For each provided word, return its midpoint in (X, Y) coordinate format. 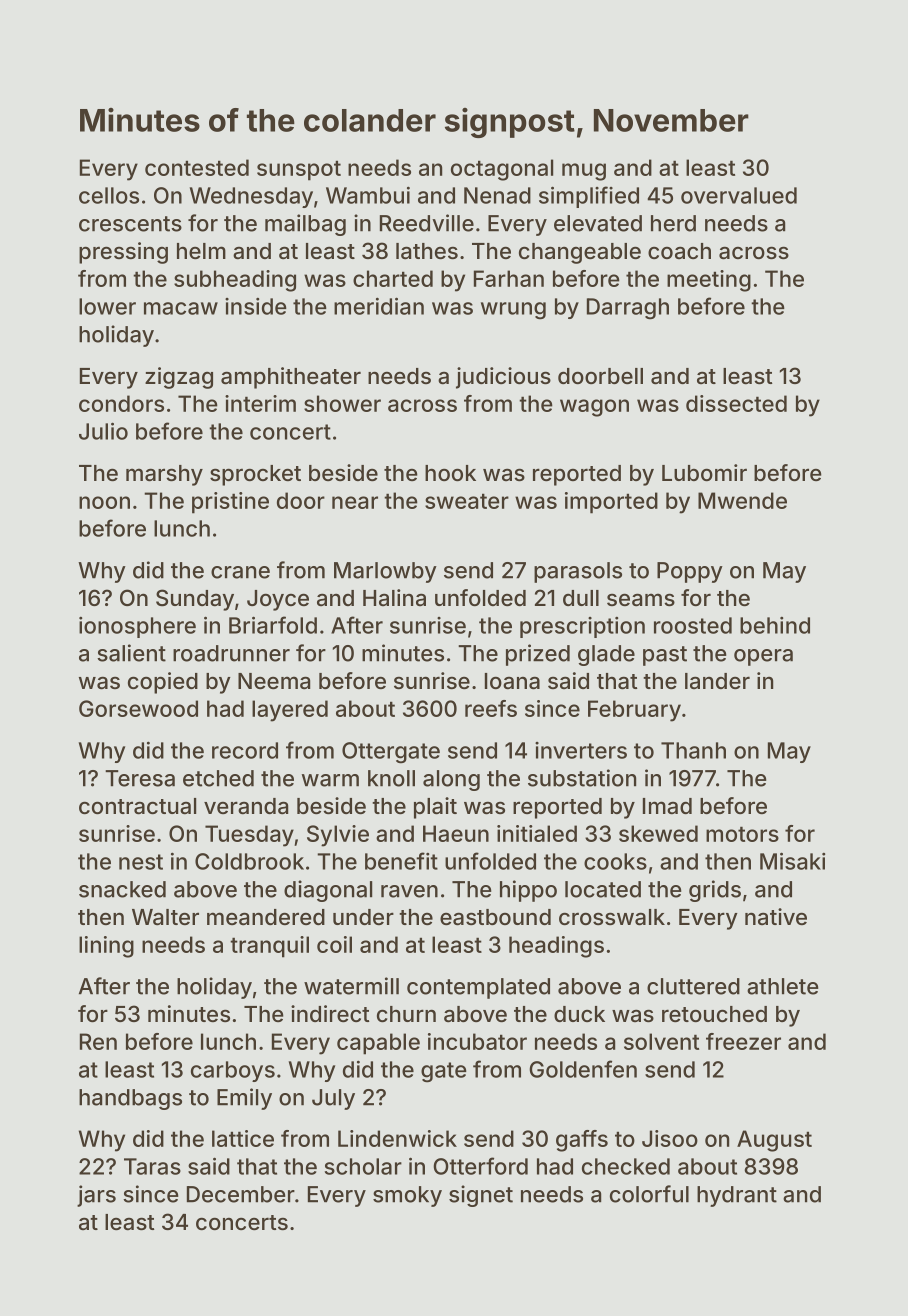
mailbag (305, 225)
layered (290, 711)
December (241, 1194)
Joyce (278, 600)
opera (763, 657)
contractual (137, 806)
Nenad (497, 195)
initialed (537, 833)
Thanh (693, 750)
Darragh (628, 309)
